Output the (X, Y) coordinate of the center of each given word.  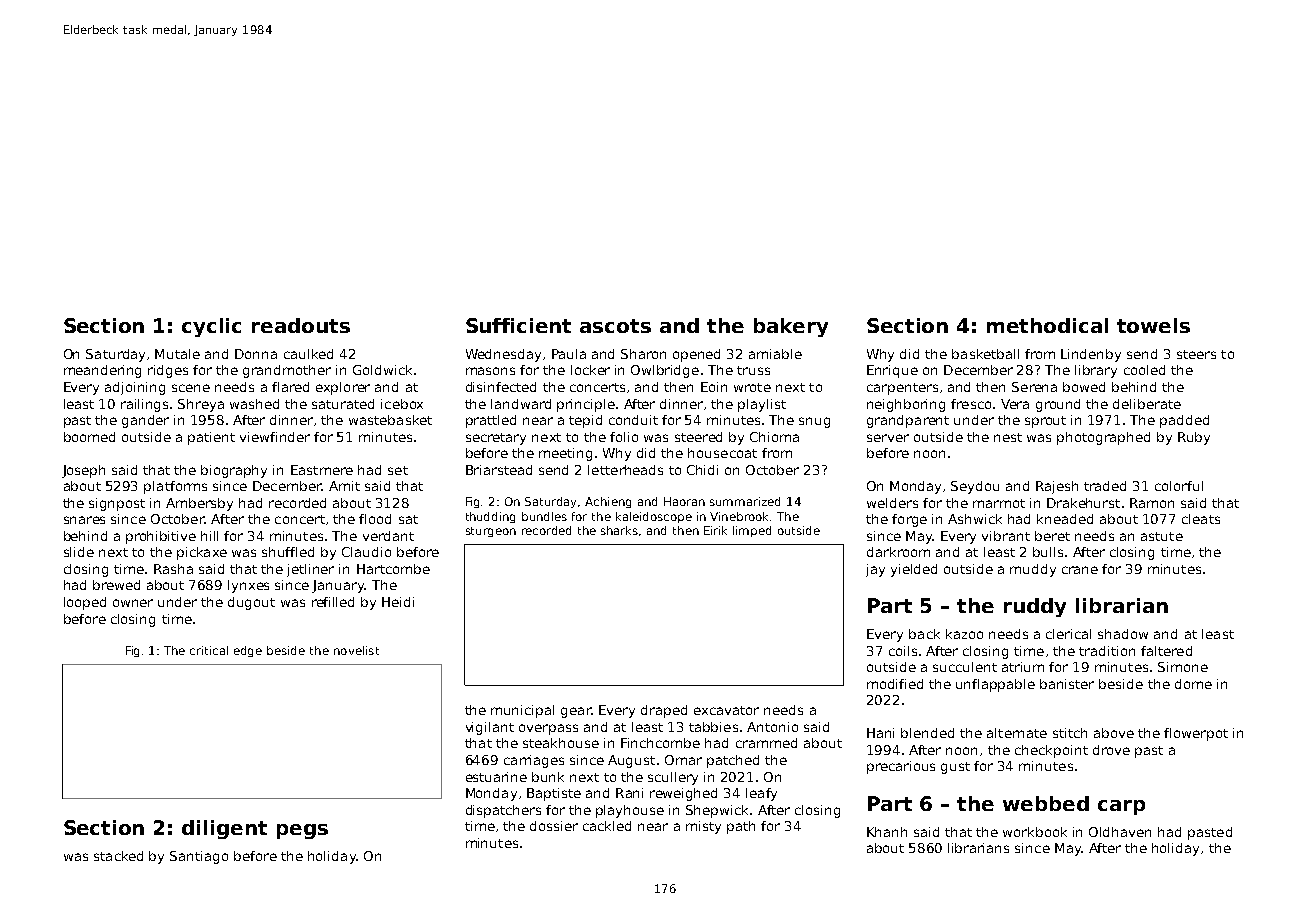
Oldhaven (1120, 832)
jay (875, 570)
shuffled (288, 552)
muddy (1033, 570)
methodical (1047, 325)
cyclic (211, 327)
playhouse (630, 811)
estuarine (496, 777)
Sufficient (518, 325)
